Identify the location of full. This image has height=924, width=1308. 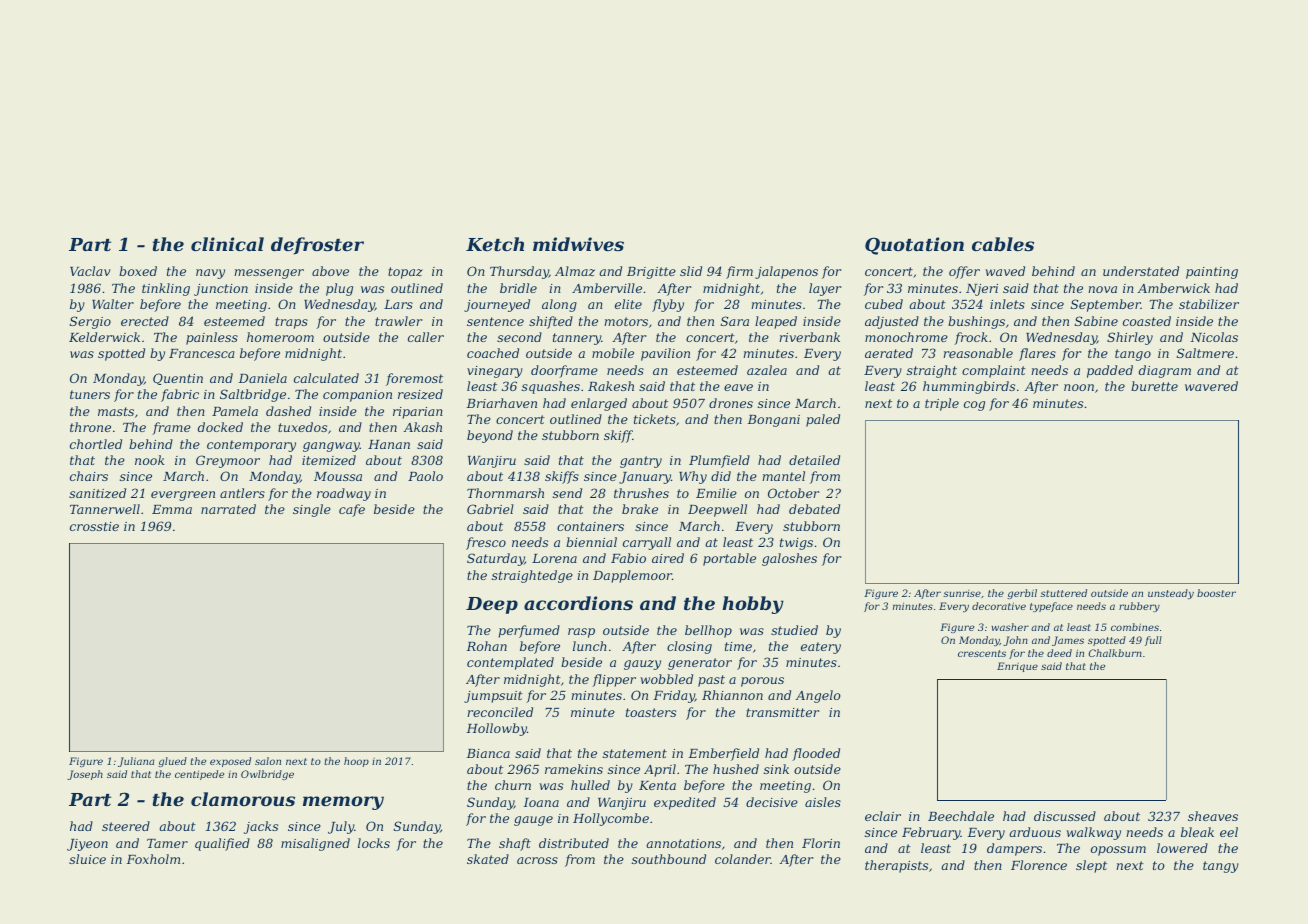
(1153, 641).
